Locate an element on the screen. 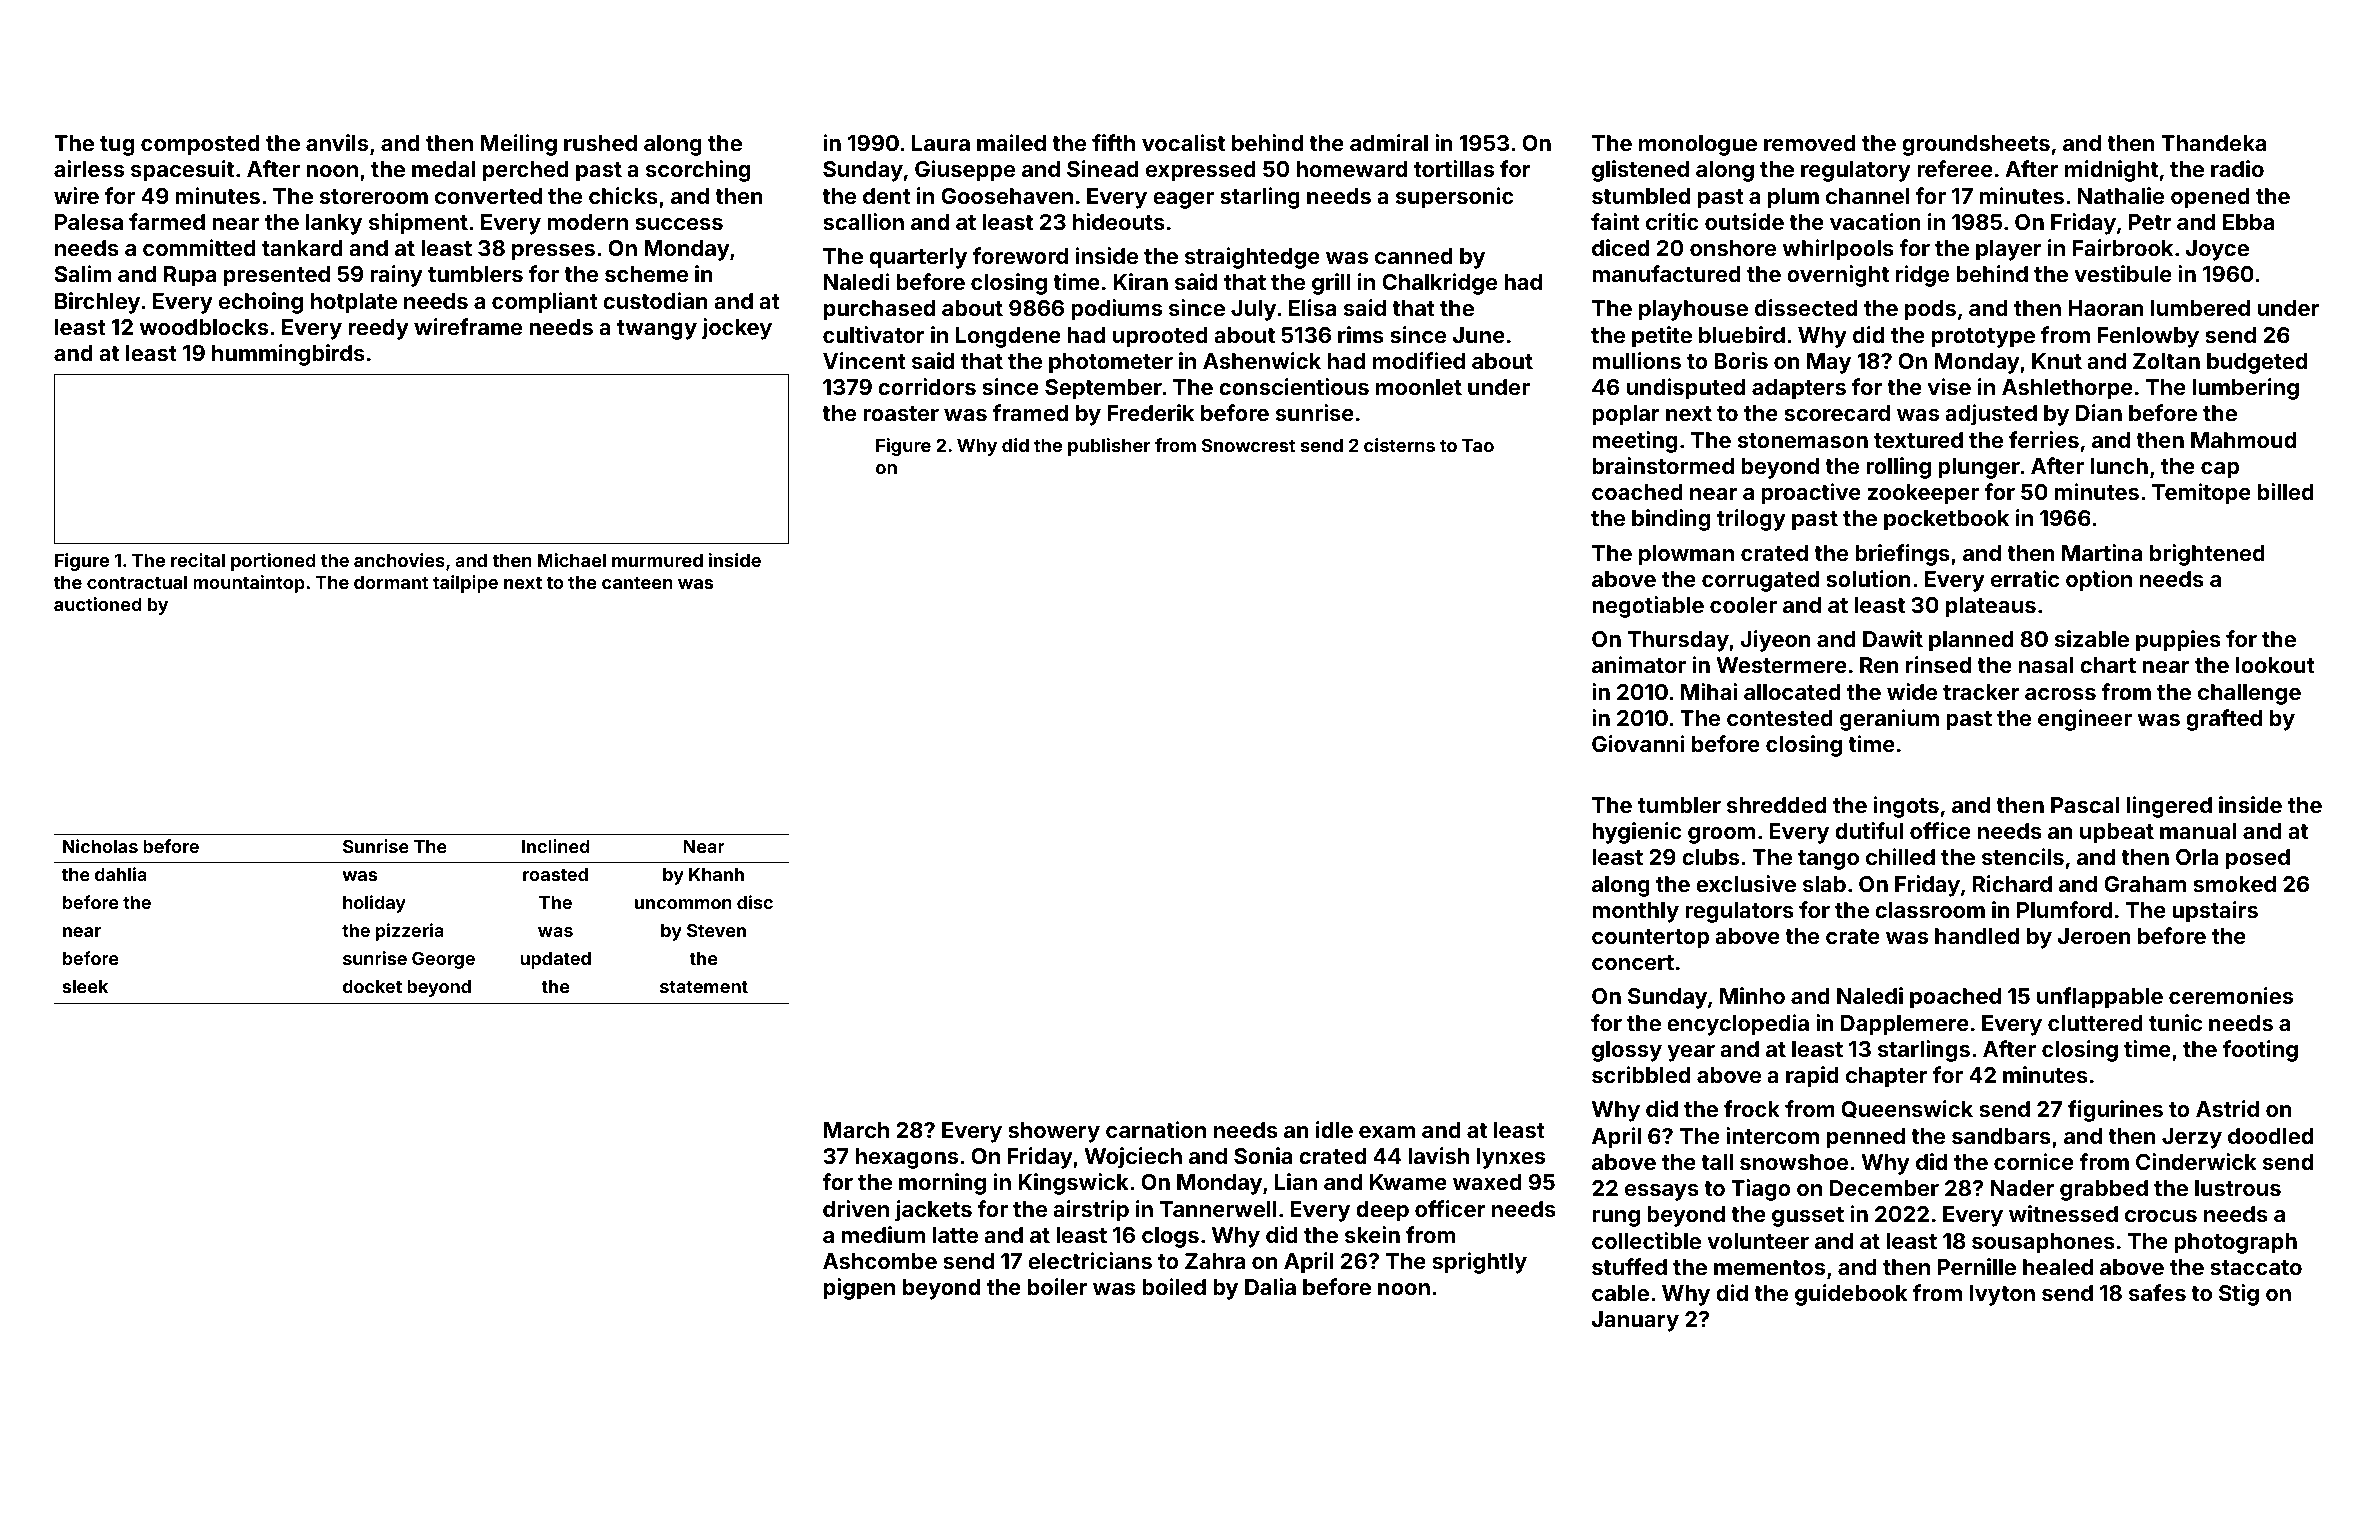 The height and width of the screenshot is (1540, 2380). corridors is located at coordinates (927, 386).
